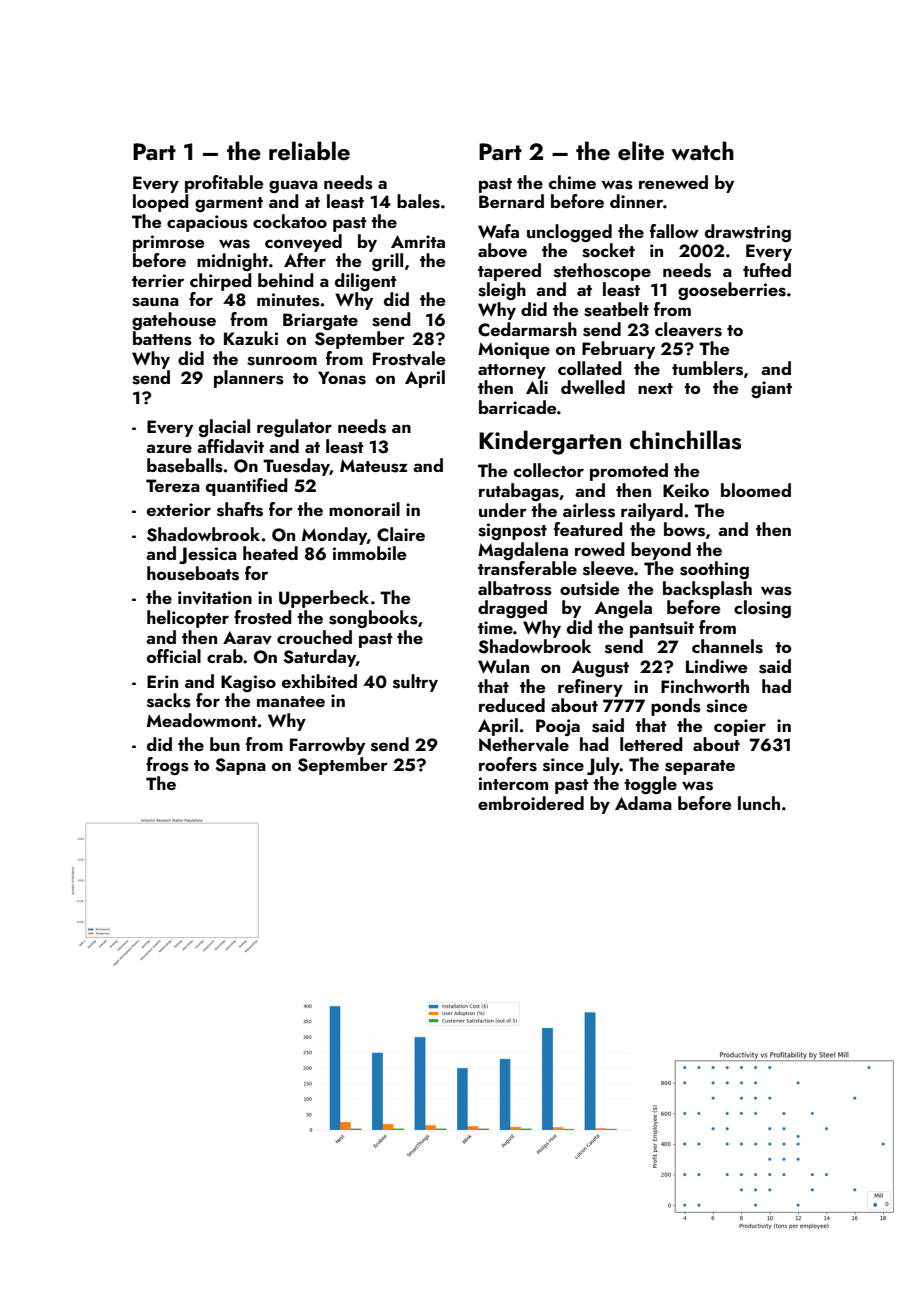 Image resolution: width=924 pixels, height=1311 pixels. I want to click on sleeve, so click(608, 568).
